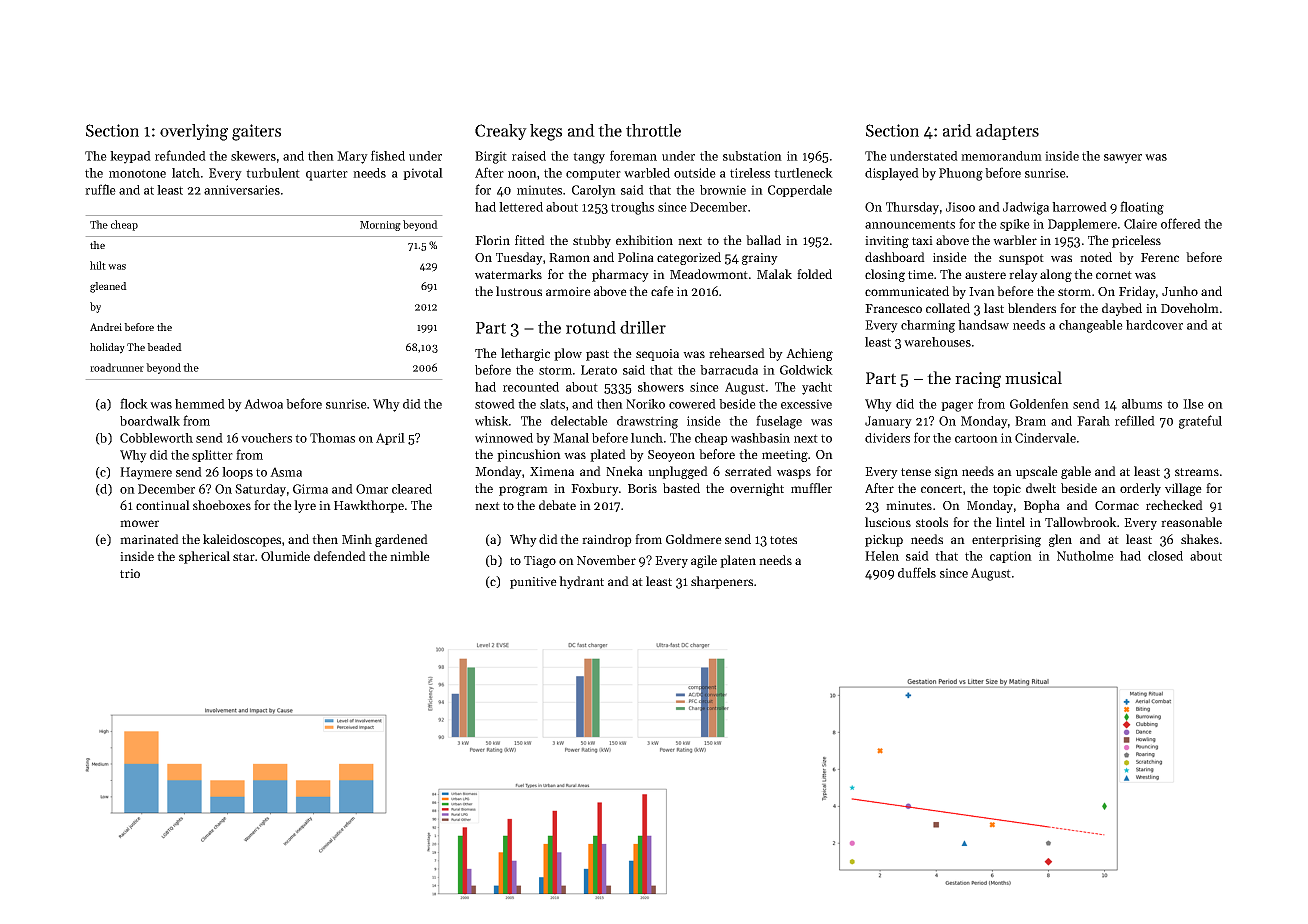  Describe the element at coordinates (130, 573) in the screenshot. I see `trio` at that location.
